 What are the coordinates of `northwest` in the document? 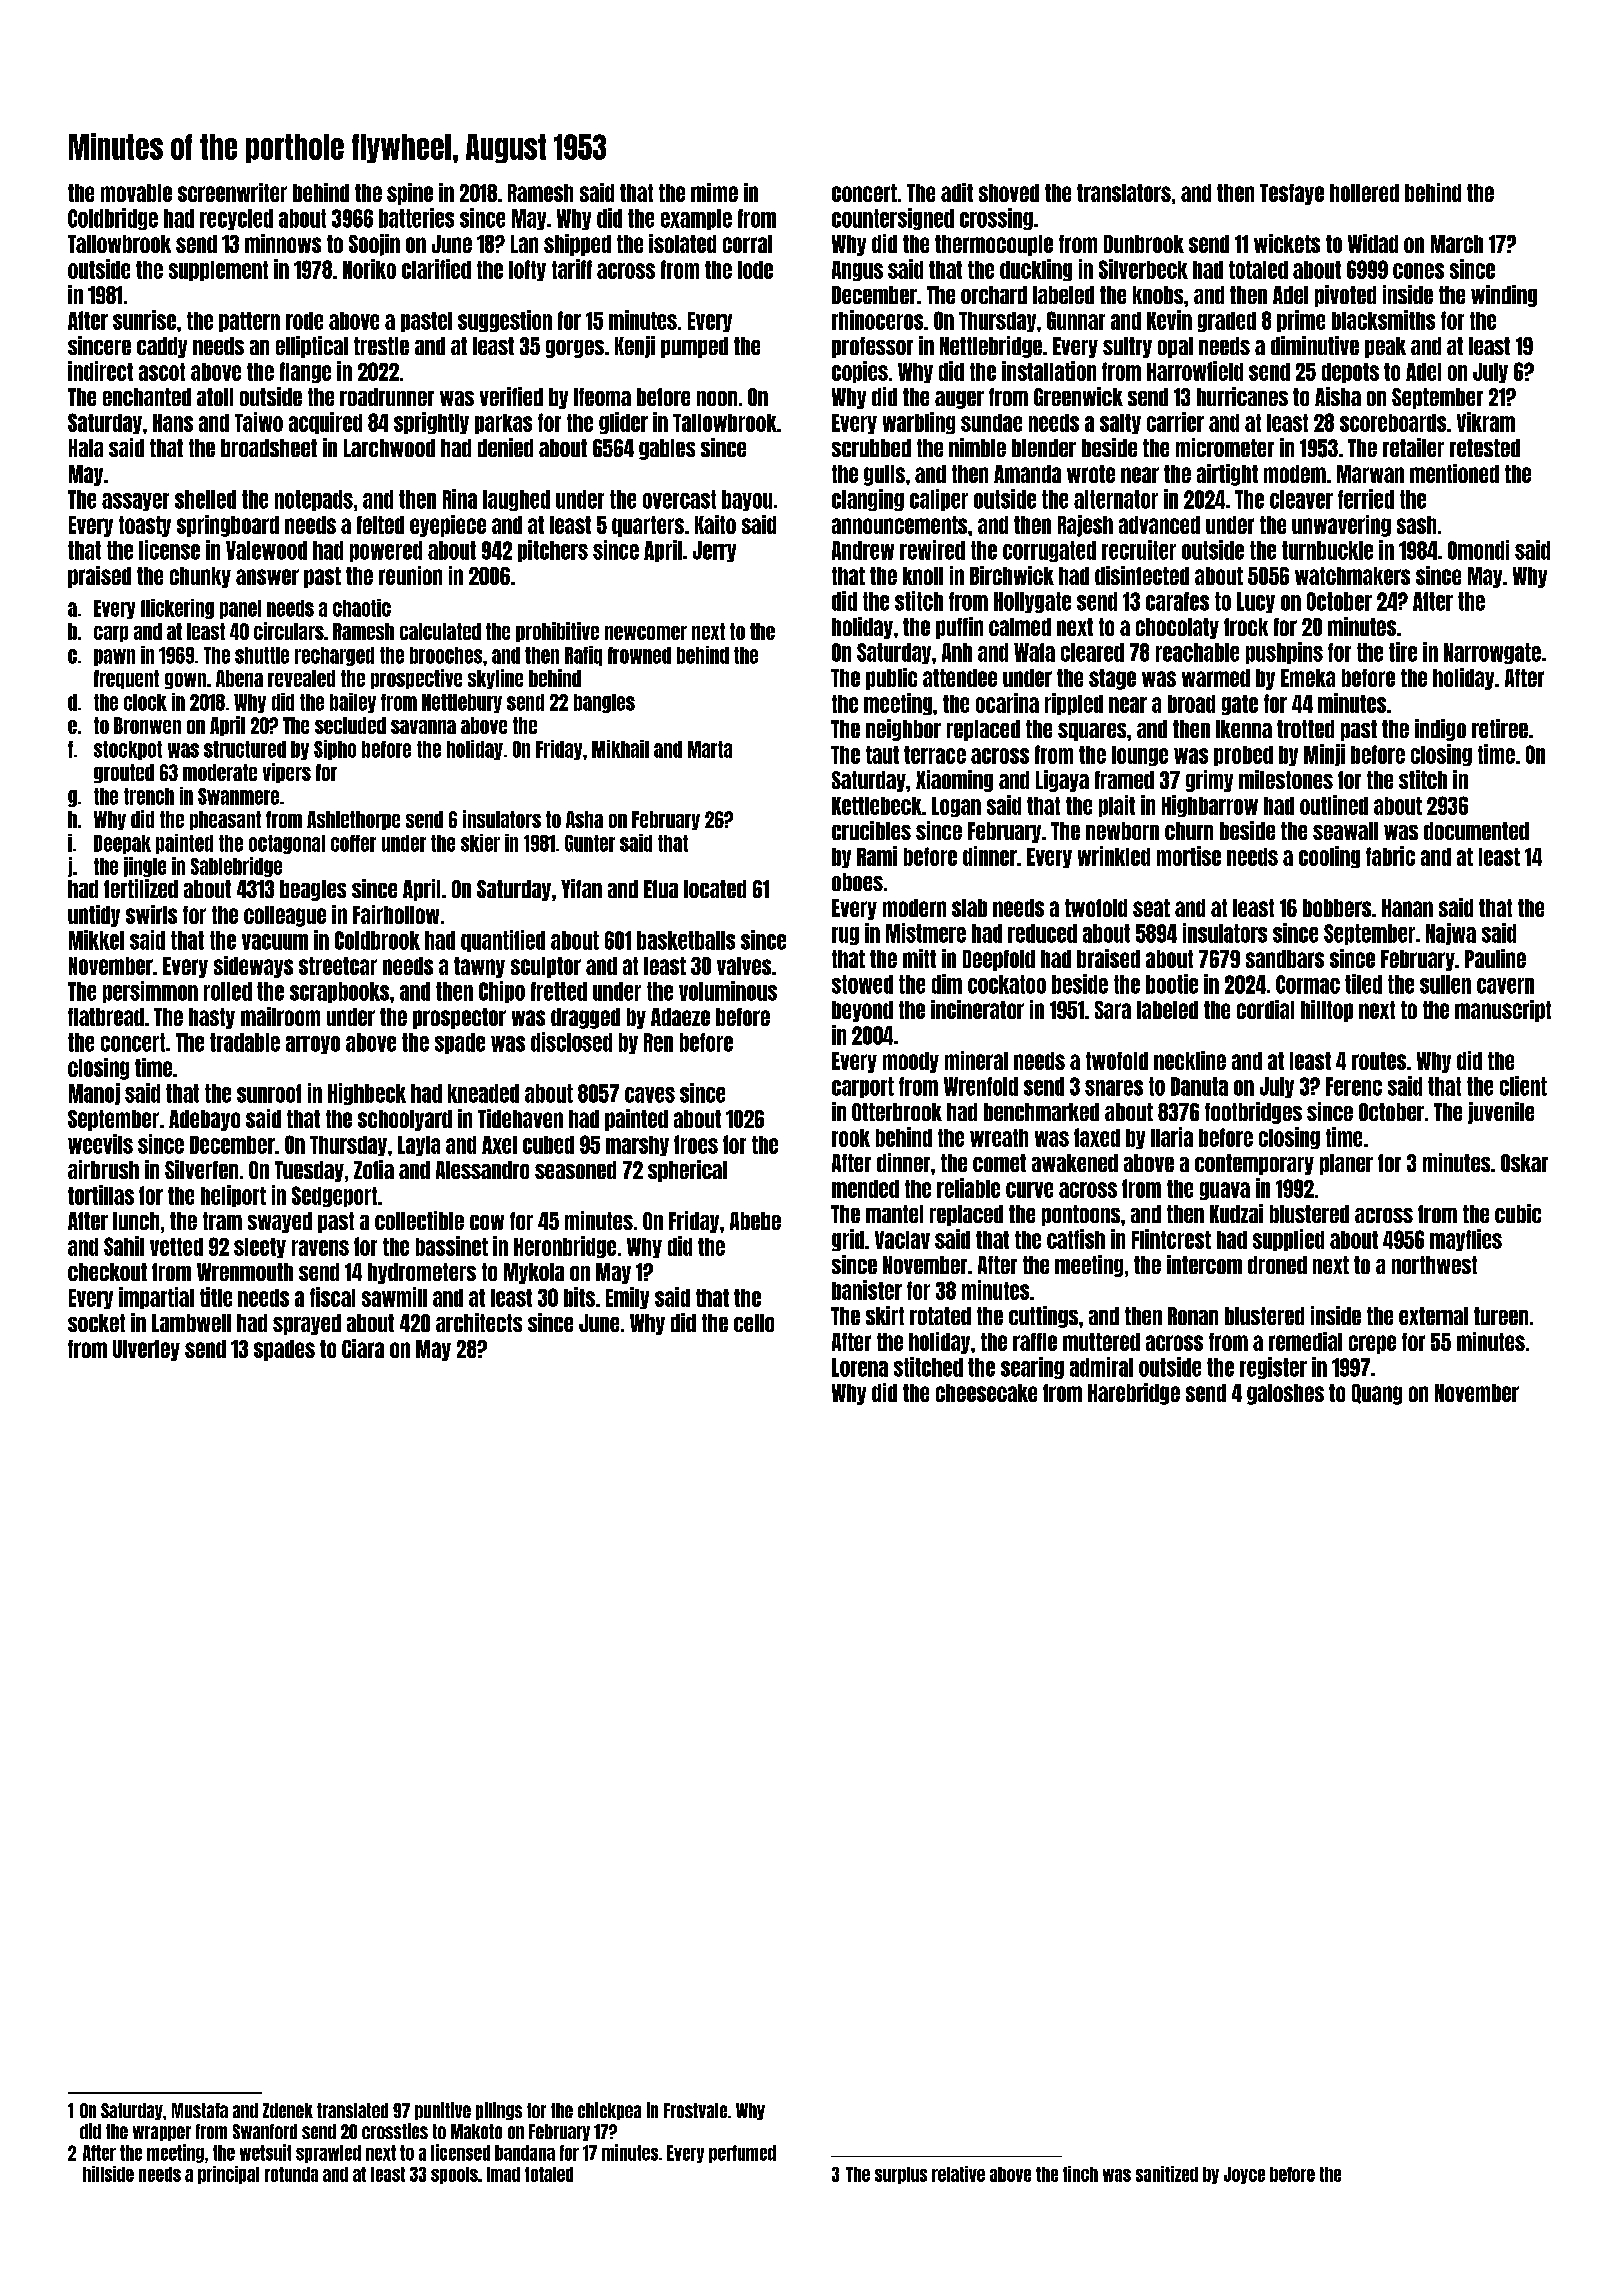 It's located at (1434, 1265).
